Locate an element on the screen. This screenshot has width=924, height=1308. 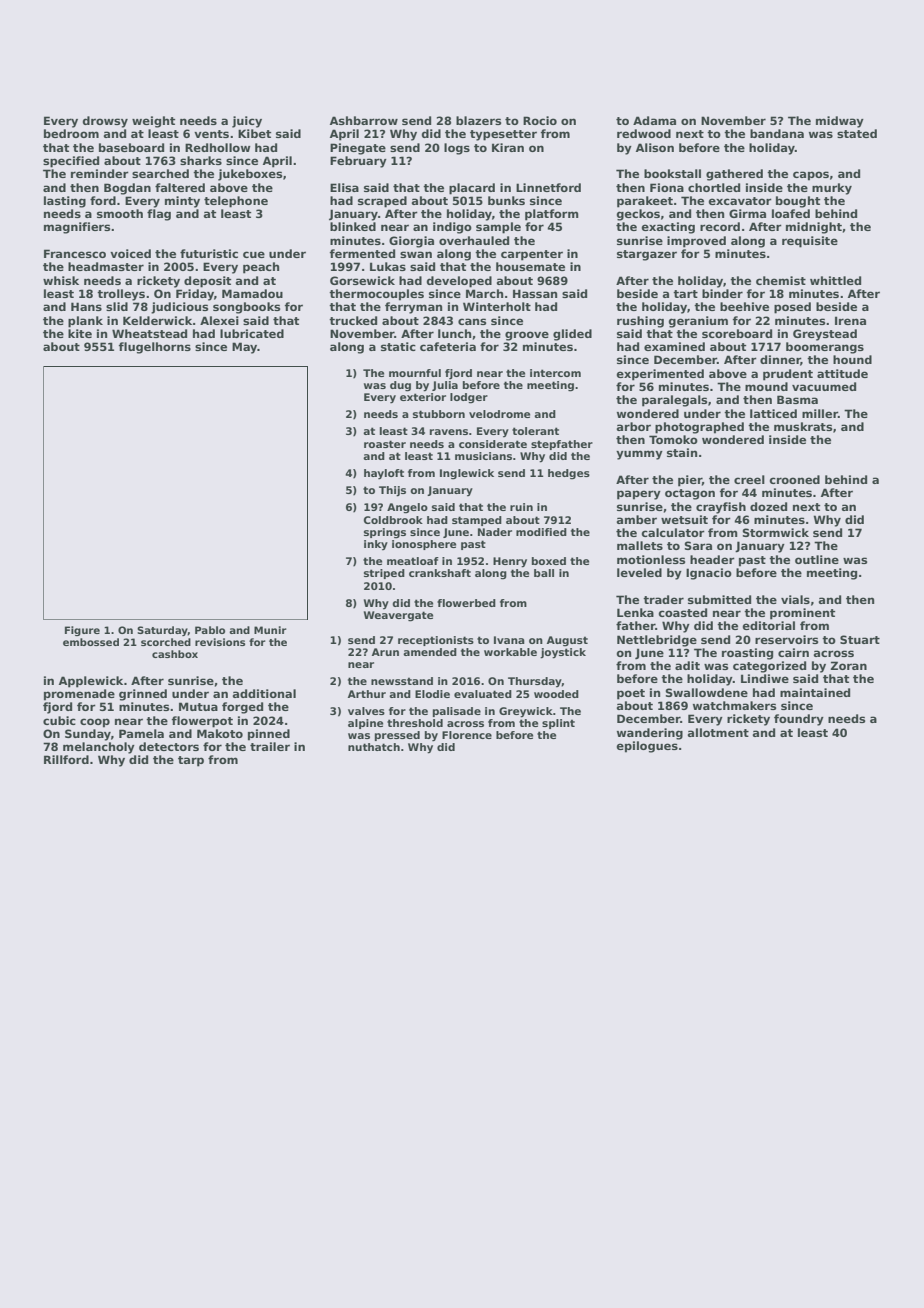
excavator is located at coordinates (740, 201).
